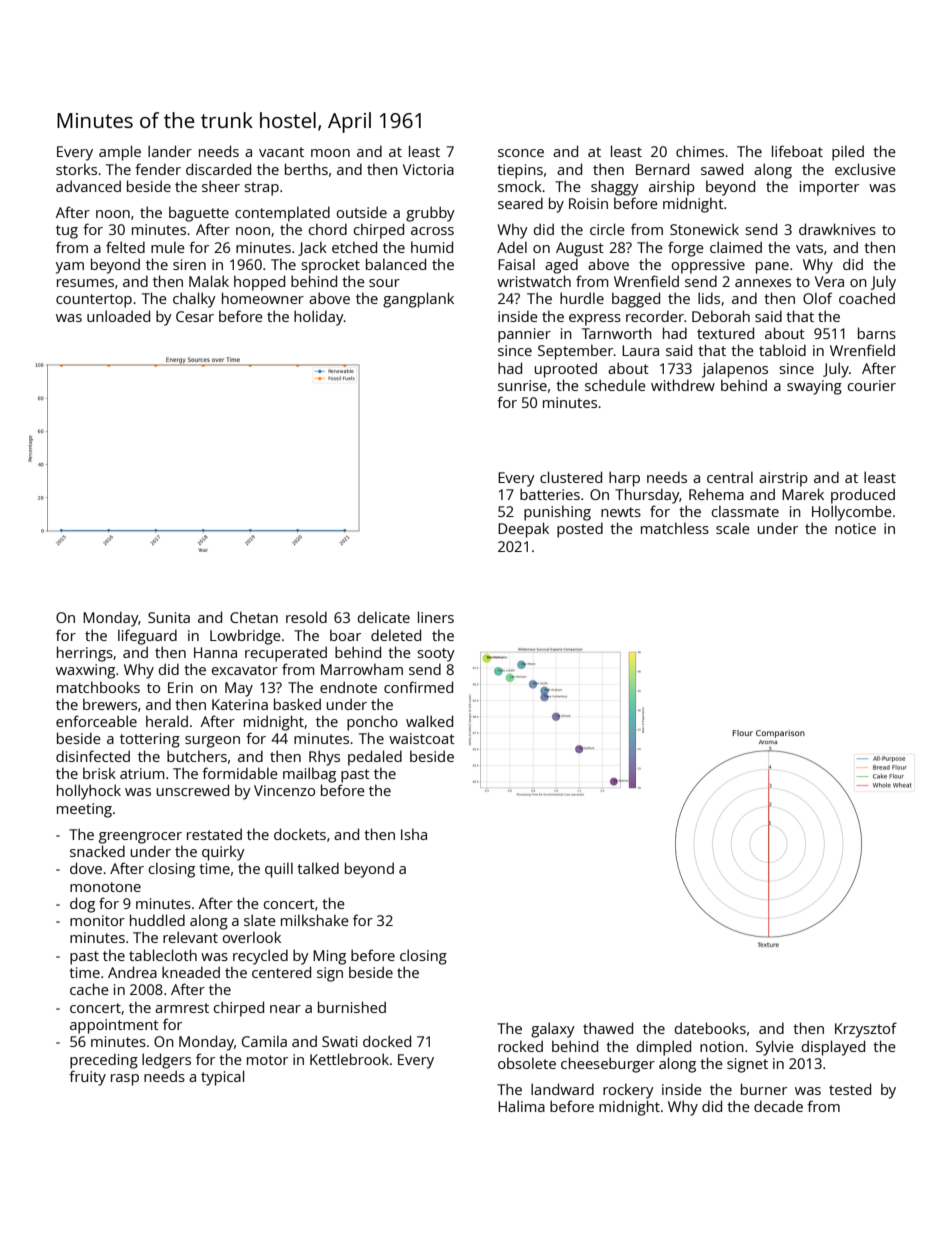 This screenshot has height=1233, width=952. Describe the element at coordinates (118, 316) in the screenshot. I see `unloaded` at that location.
